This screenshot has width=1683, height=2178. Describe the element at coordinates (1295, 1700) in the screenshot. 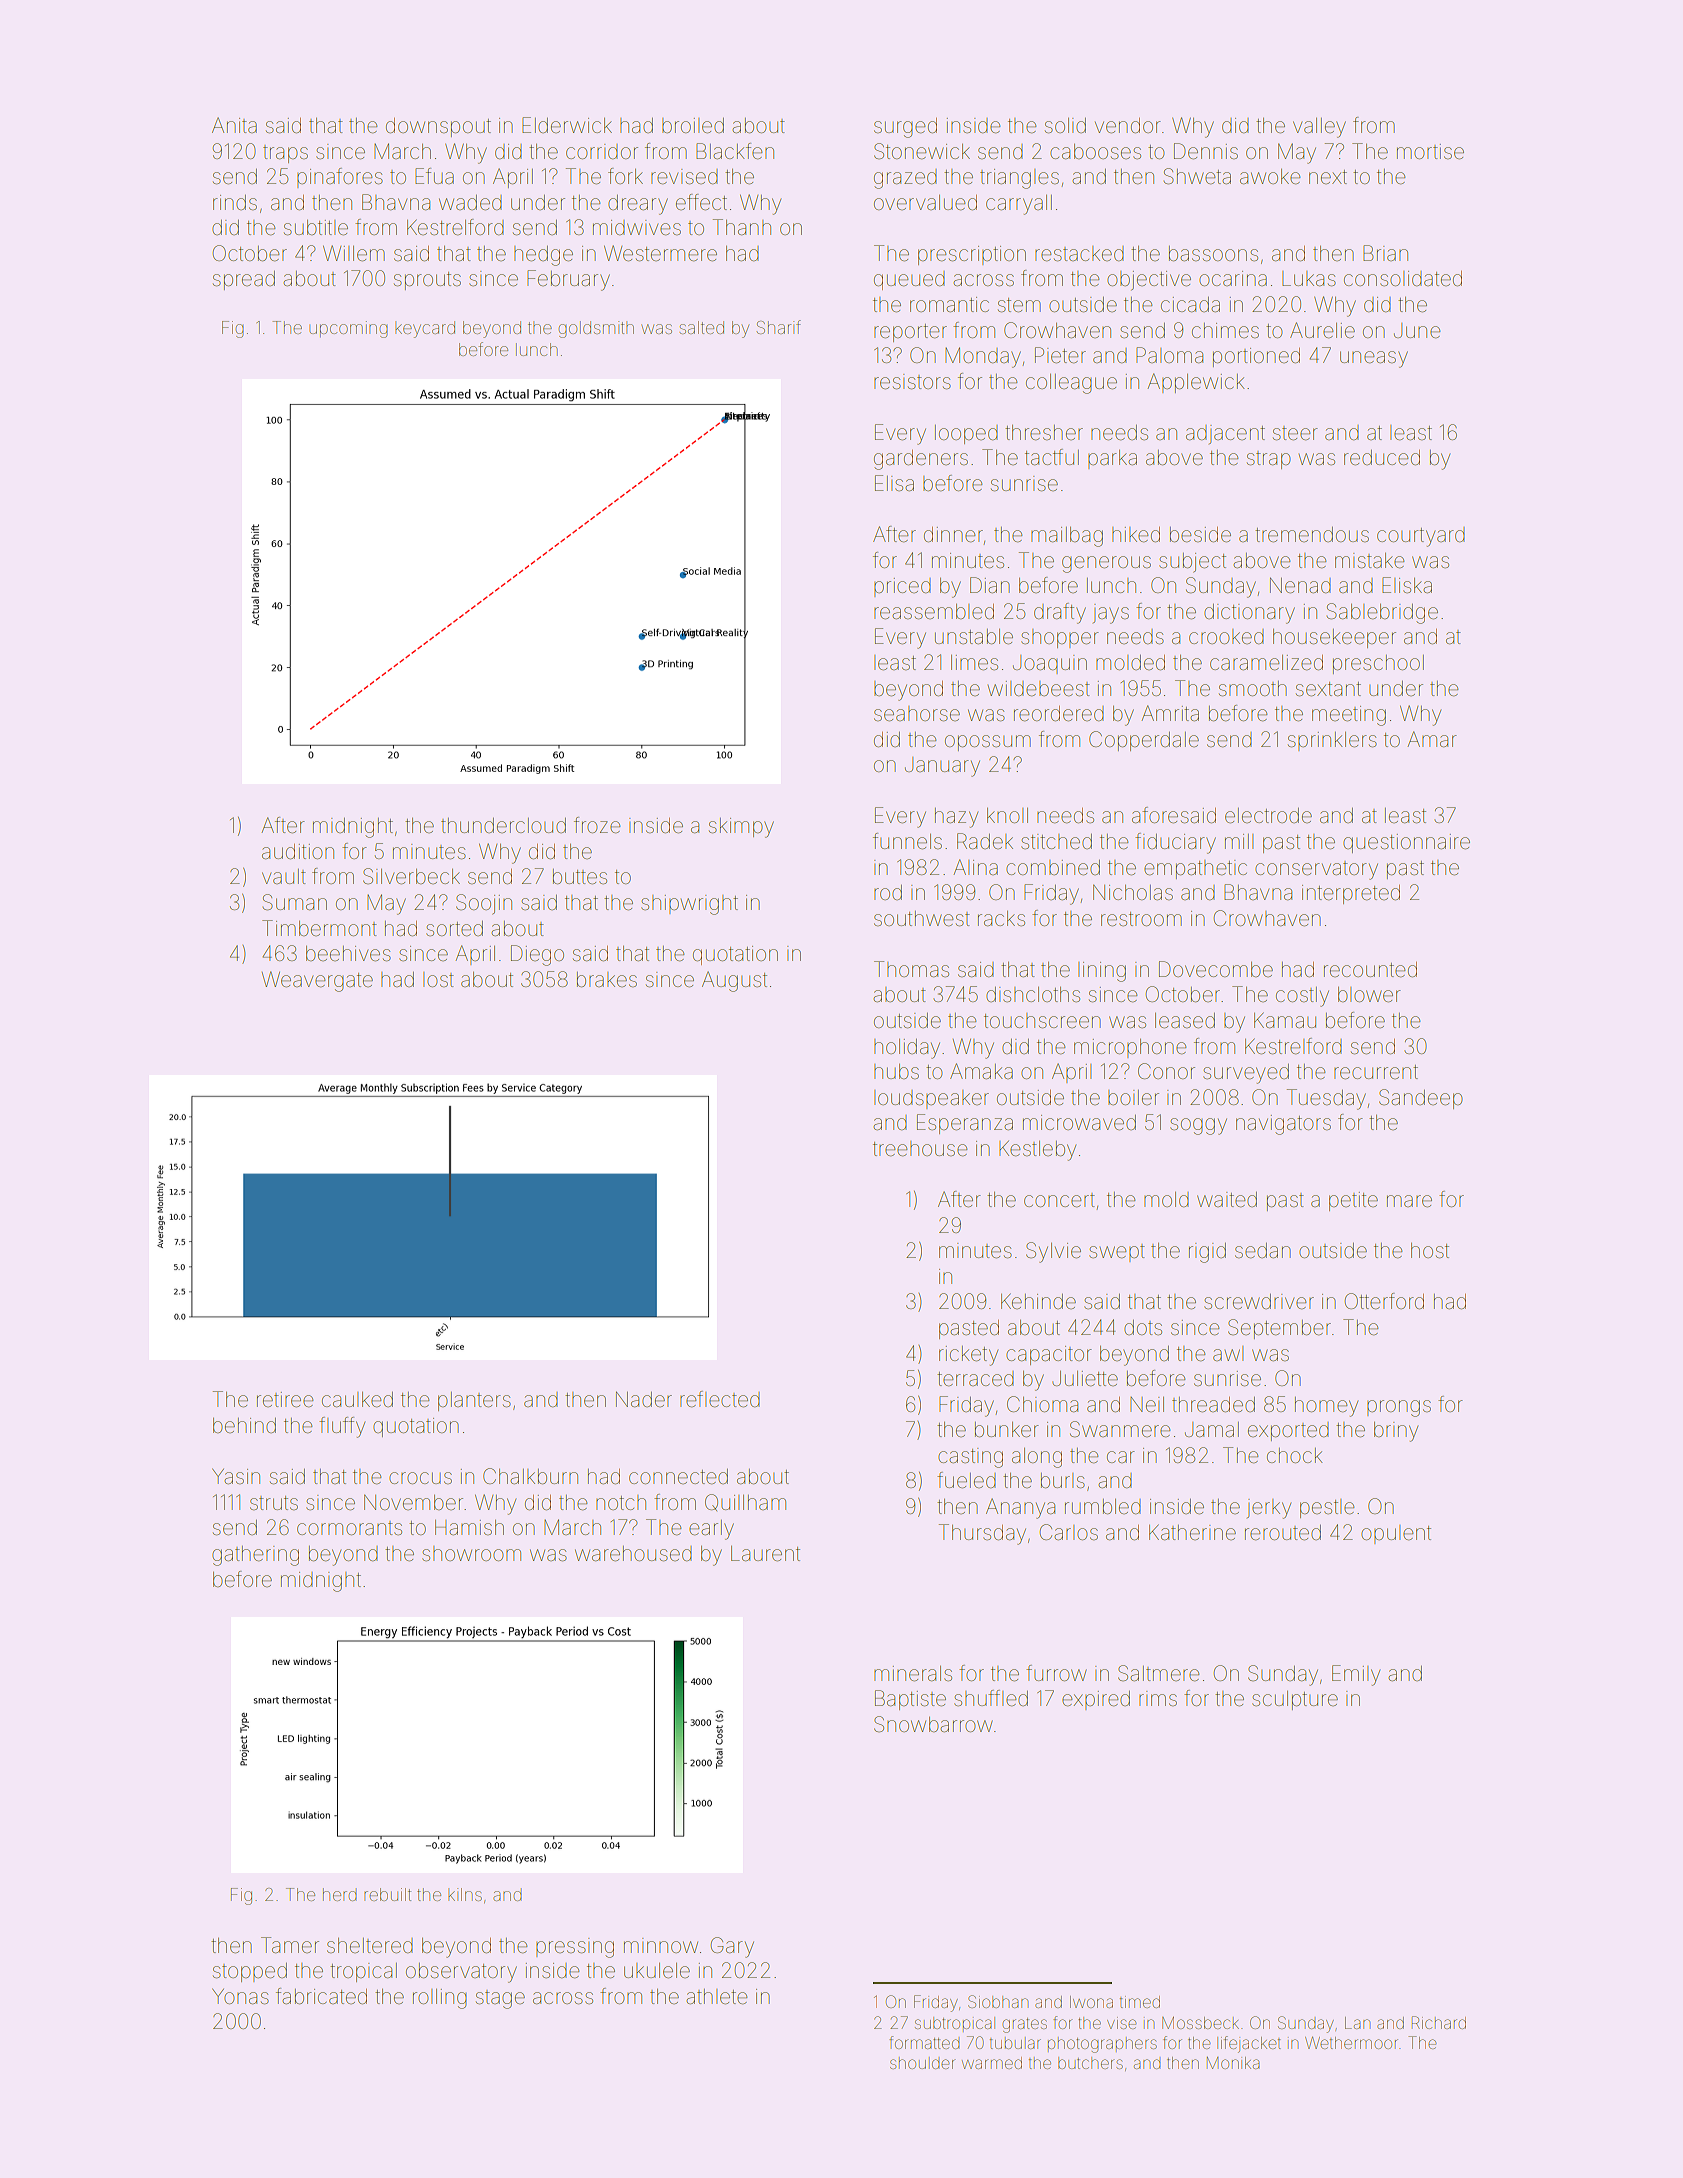

I see `sculpture` at that location.
